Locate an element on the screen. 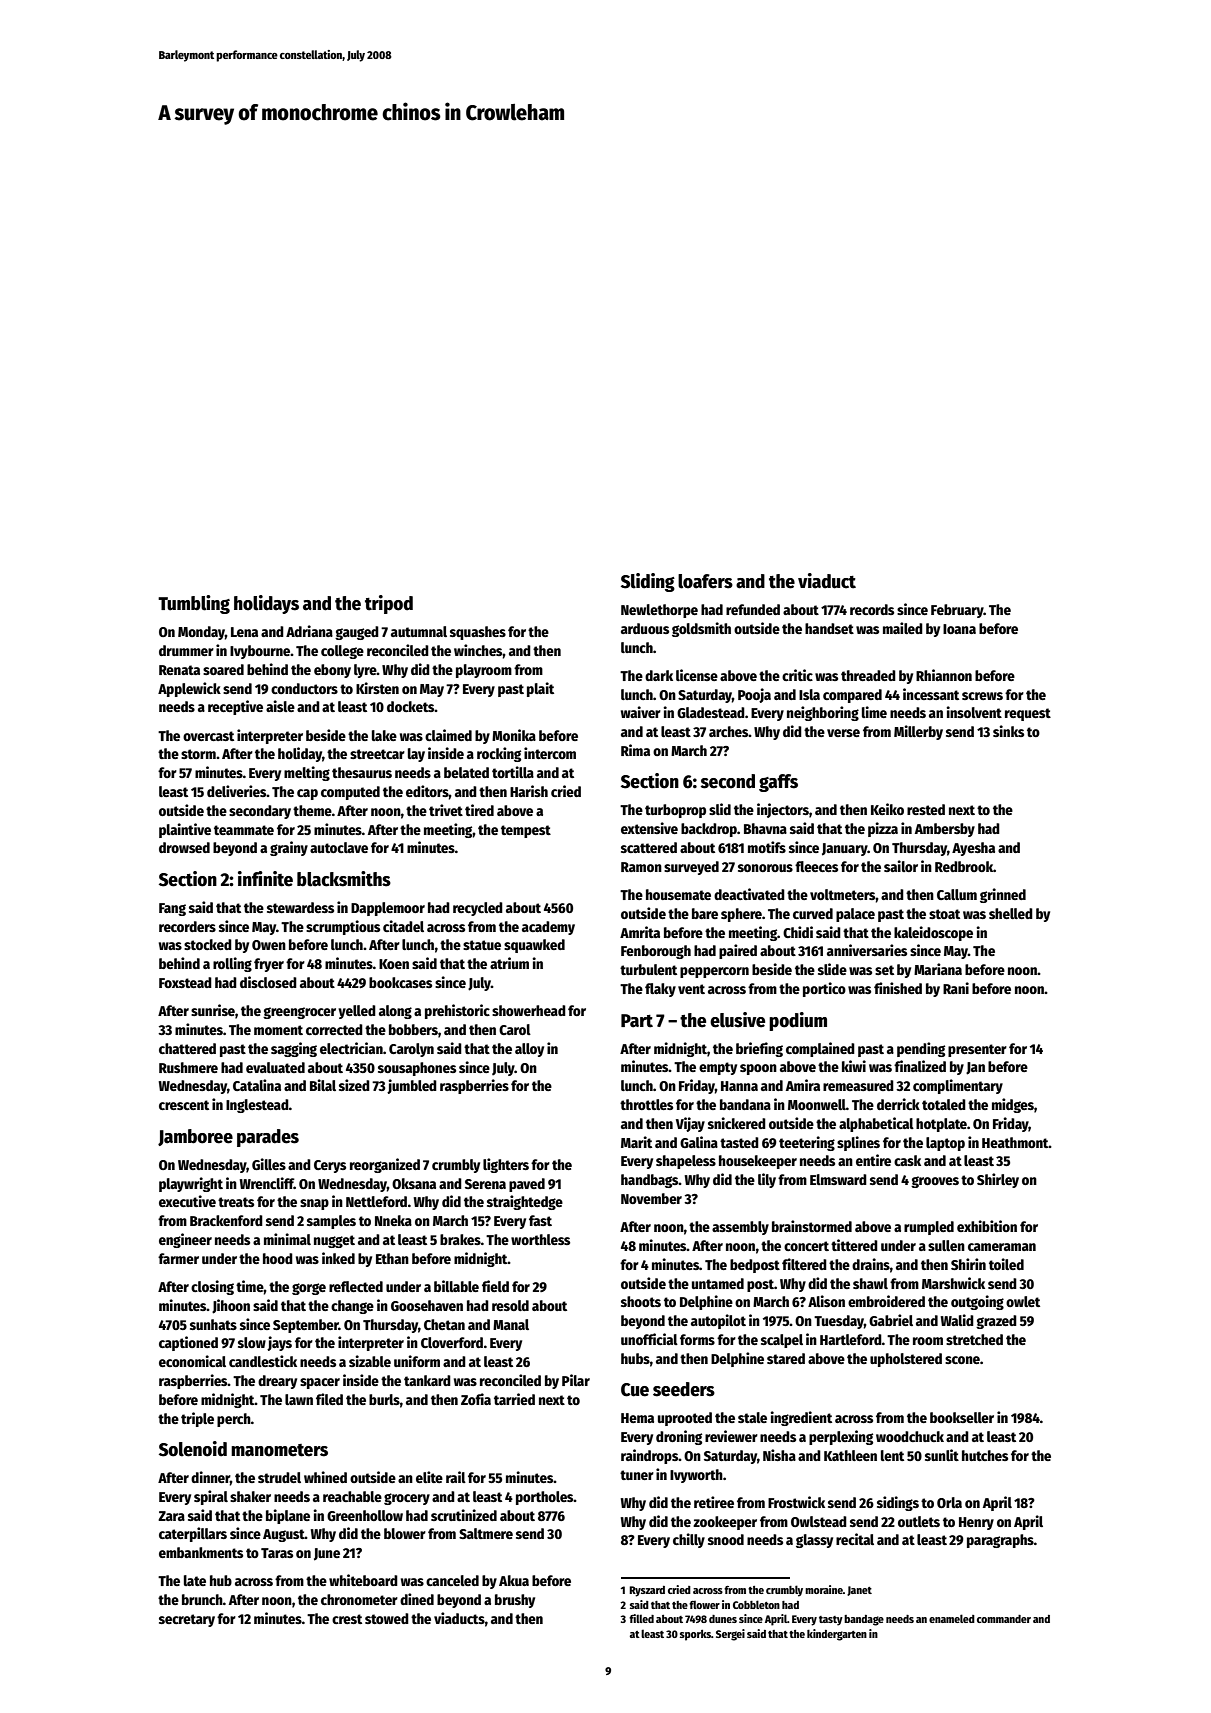 Image resolution: width=1211 pixels, height=1713 pixels. Marit is located at coordinates (636, 1142).
